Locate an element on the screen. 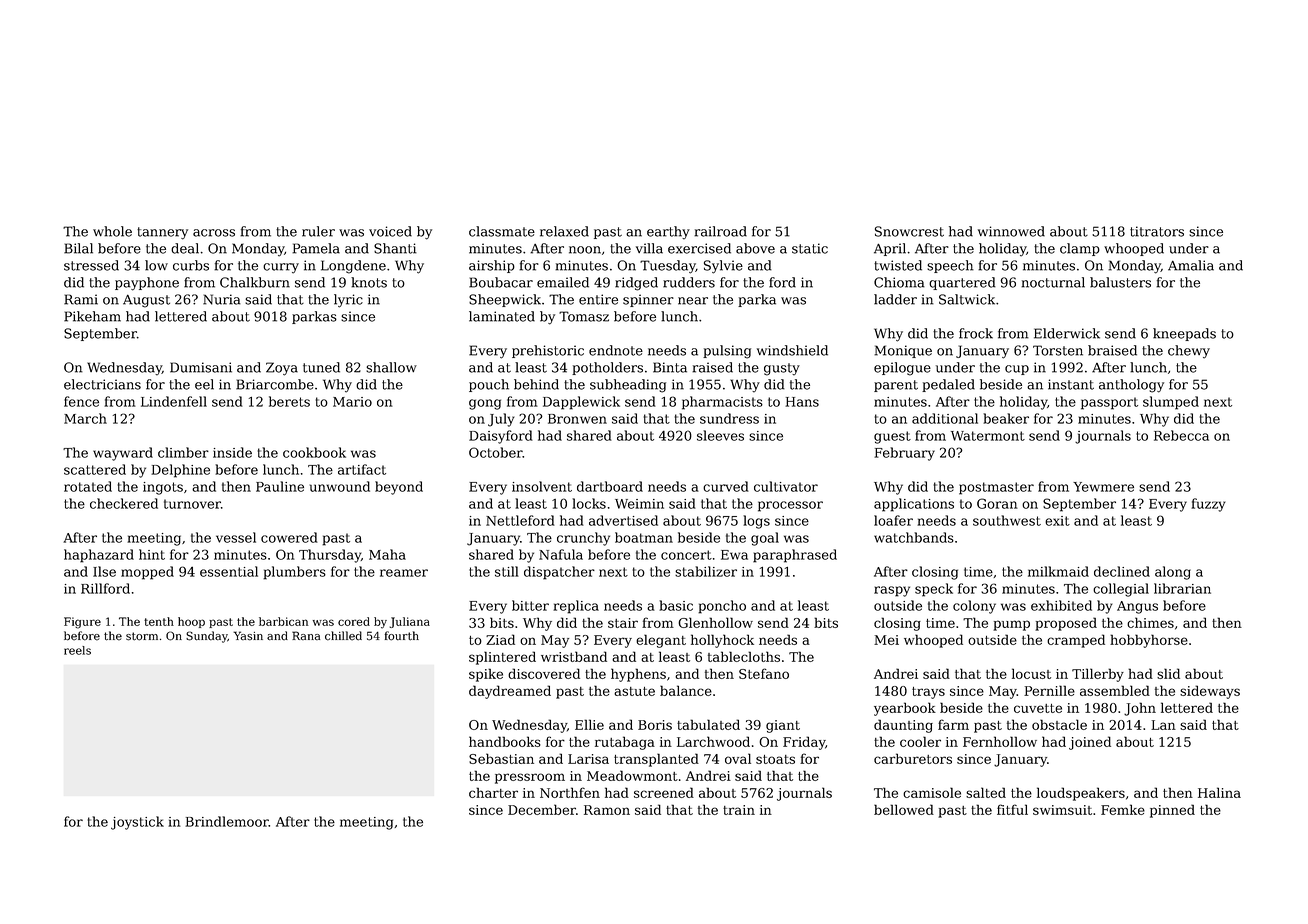  balance is located at coordinates (686, 690).
